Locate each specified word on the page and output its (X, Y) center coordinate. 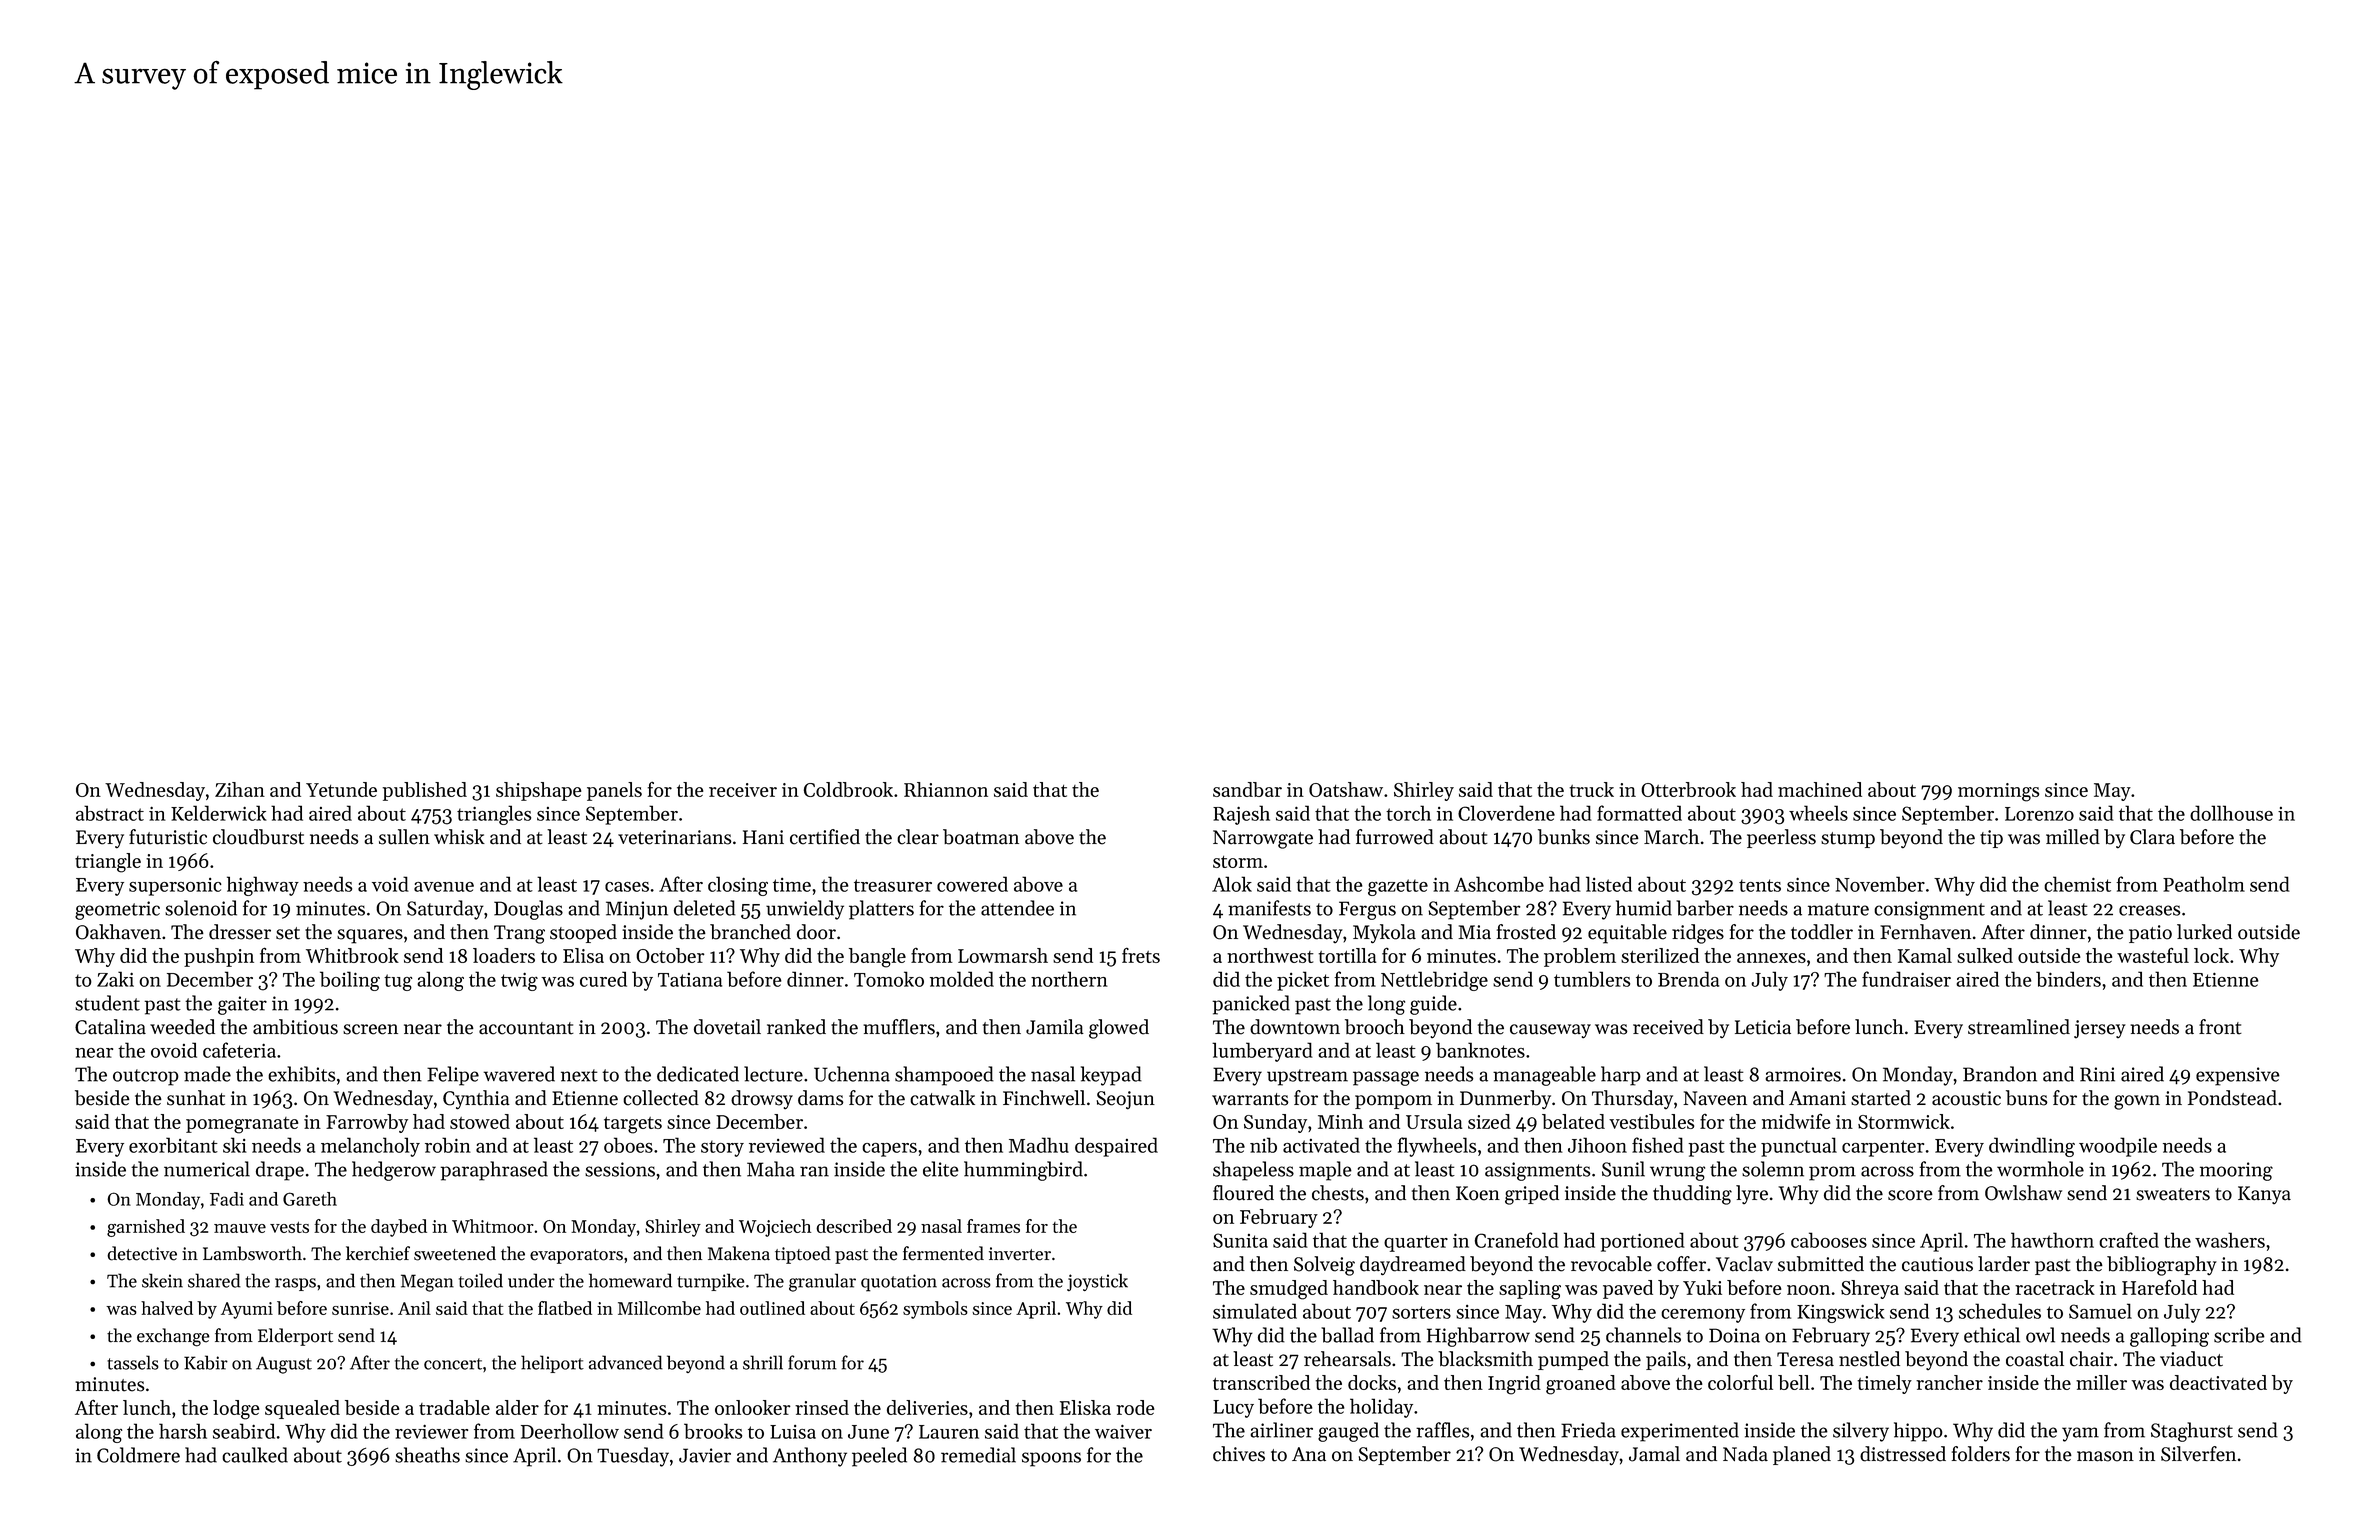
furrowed (1395, 837)
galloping (2169, 1337)
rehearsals (1347, 1359)
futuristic (168, 837)
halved (167, 1308)
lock (2211, 955)
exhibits (302, 1074)
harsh (183, 1431)
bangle (877, 958)
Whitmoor (493, 1226)
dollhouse (2231, 813)
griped (1532, 1195)
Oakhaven (118, 932)
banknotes (1480, 1050)
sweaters (2173, 1194)
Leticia (1763, 1027)
